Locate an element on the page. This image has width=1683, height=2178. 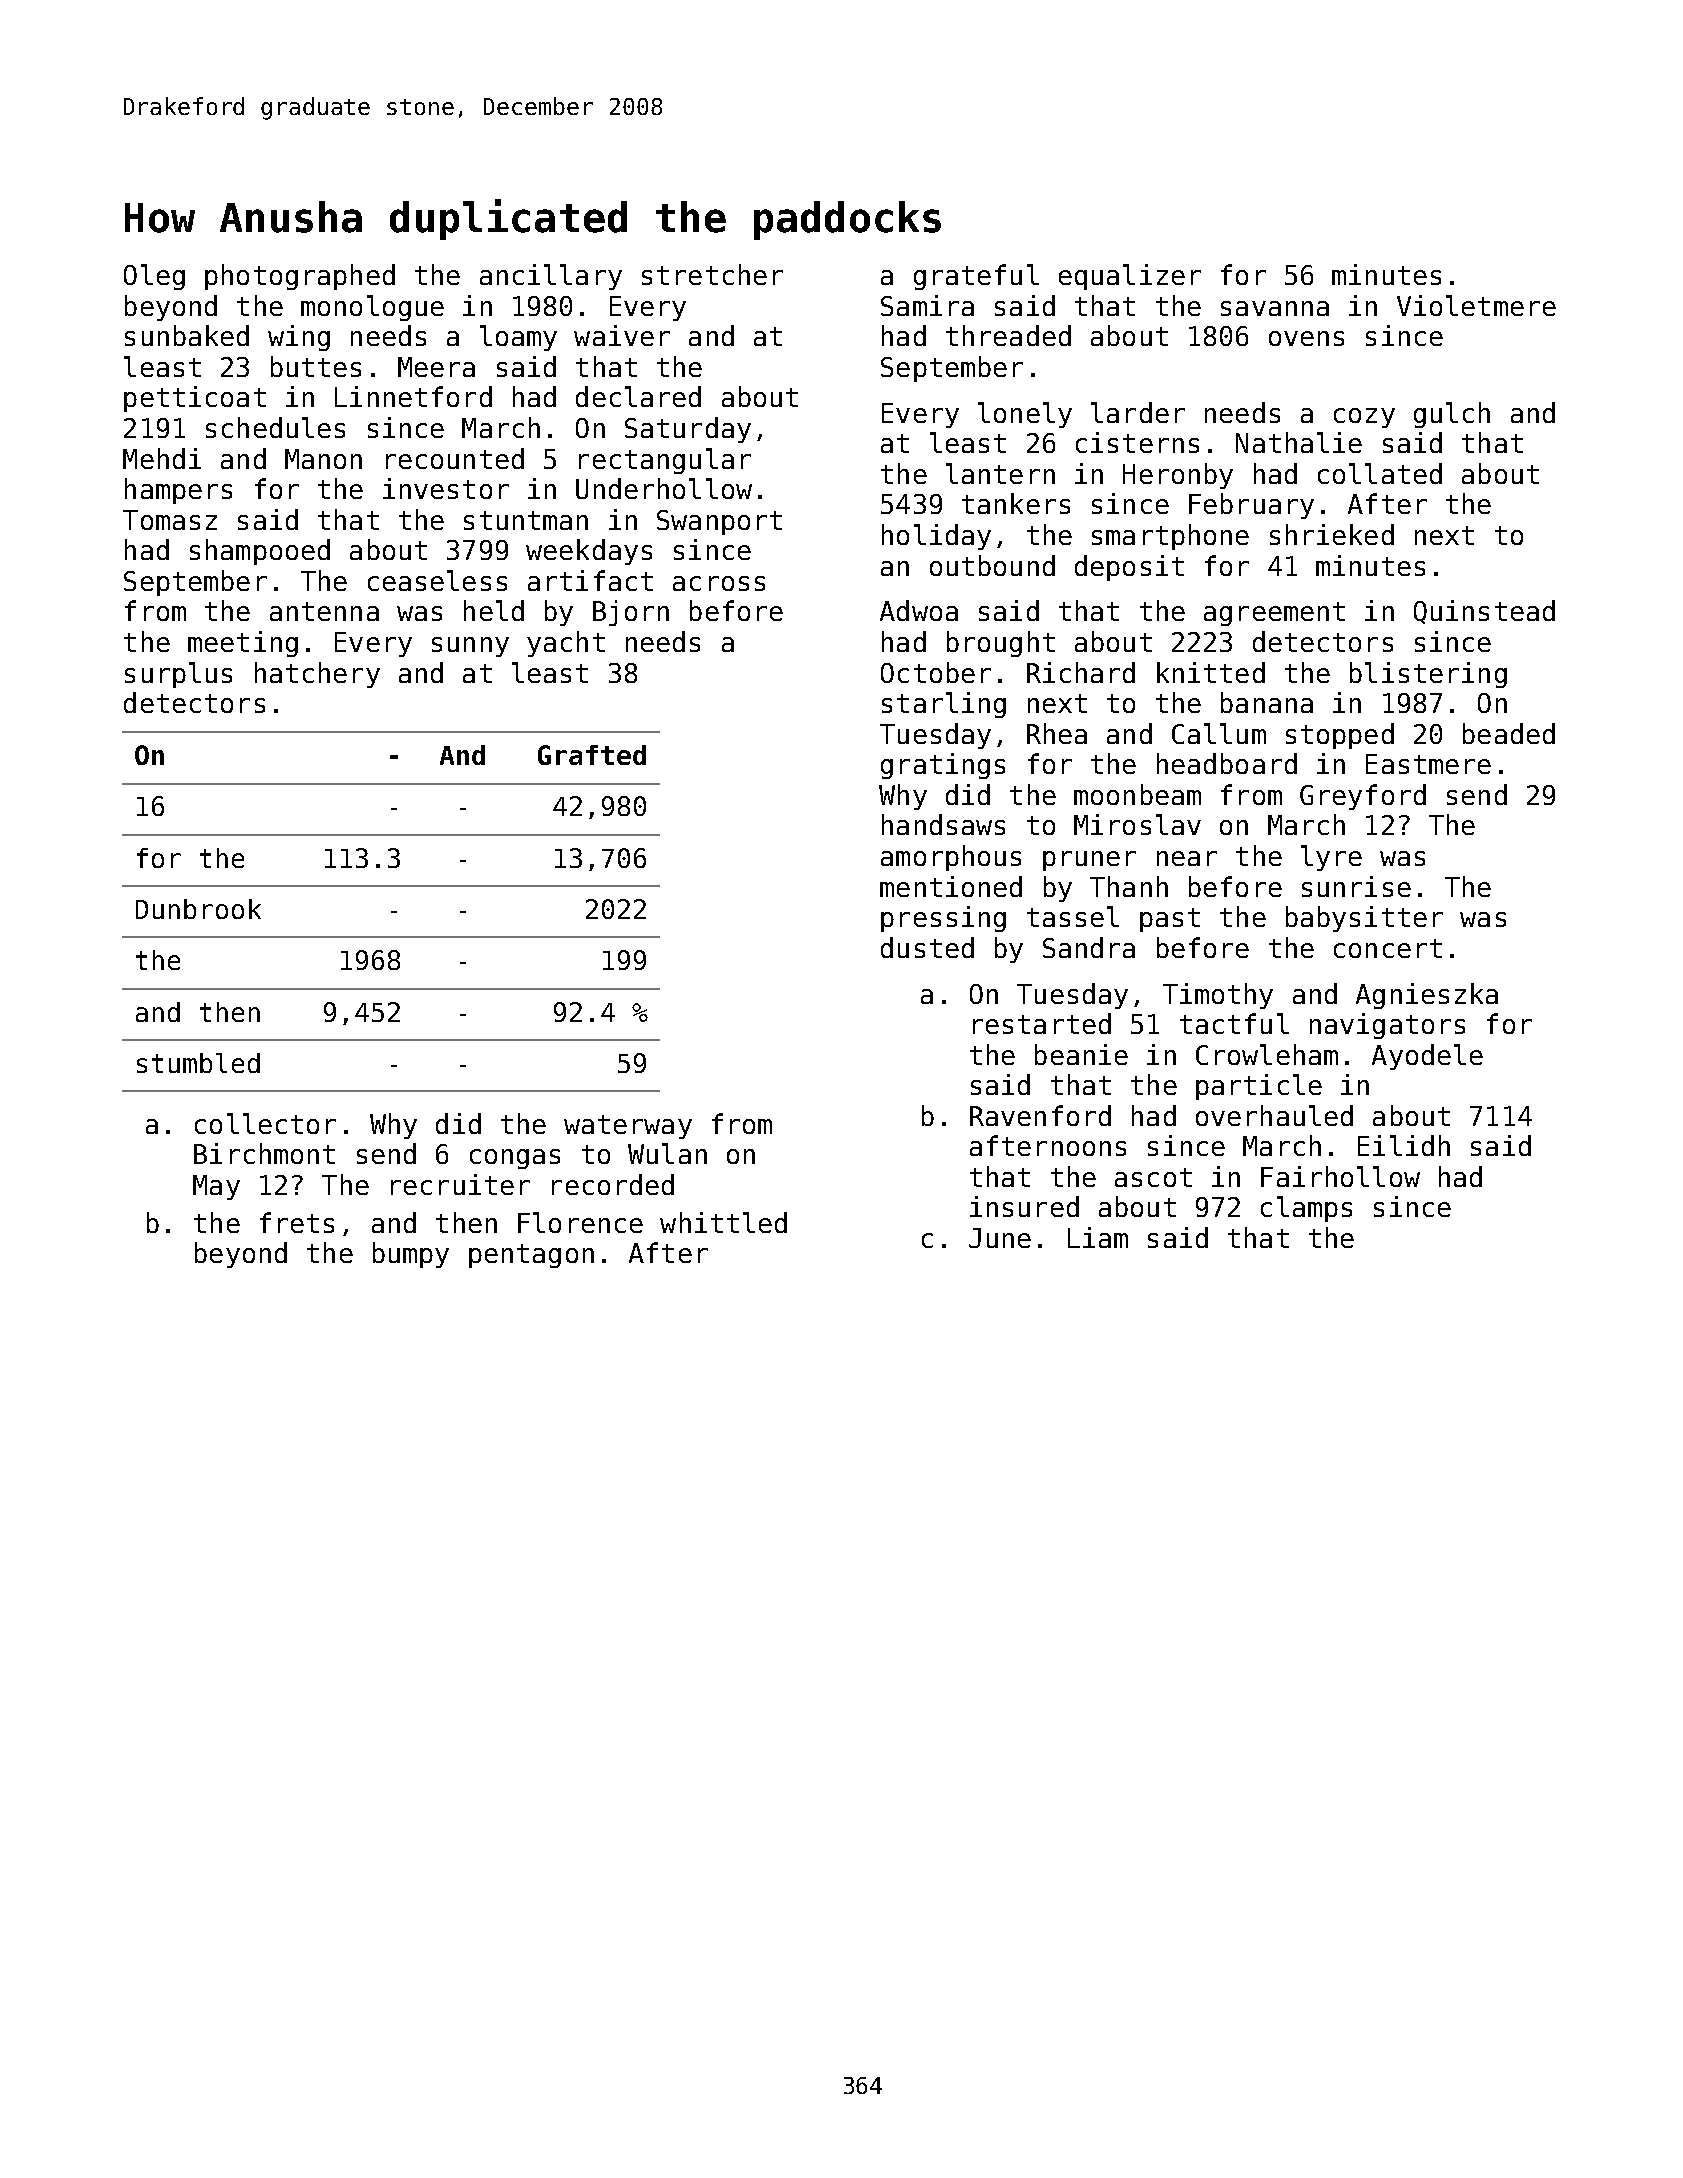
ancillary is located at coordinates (551, 277).
